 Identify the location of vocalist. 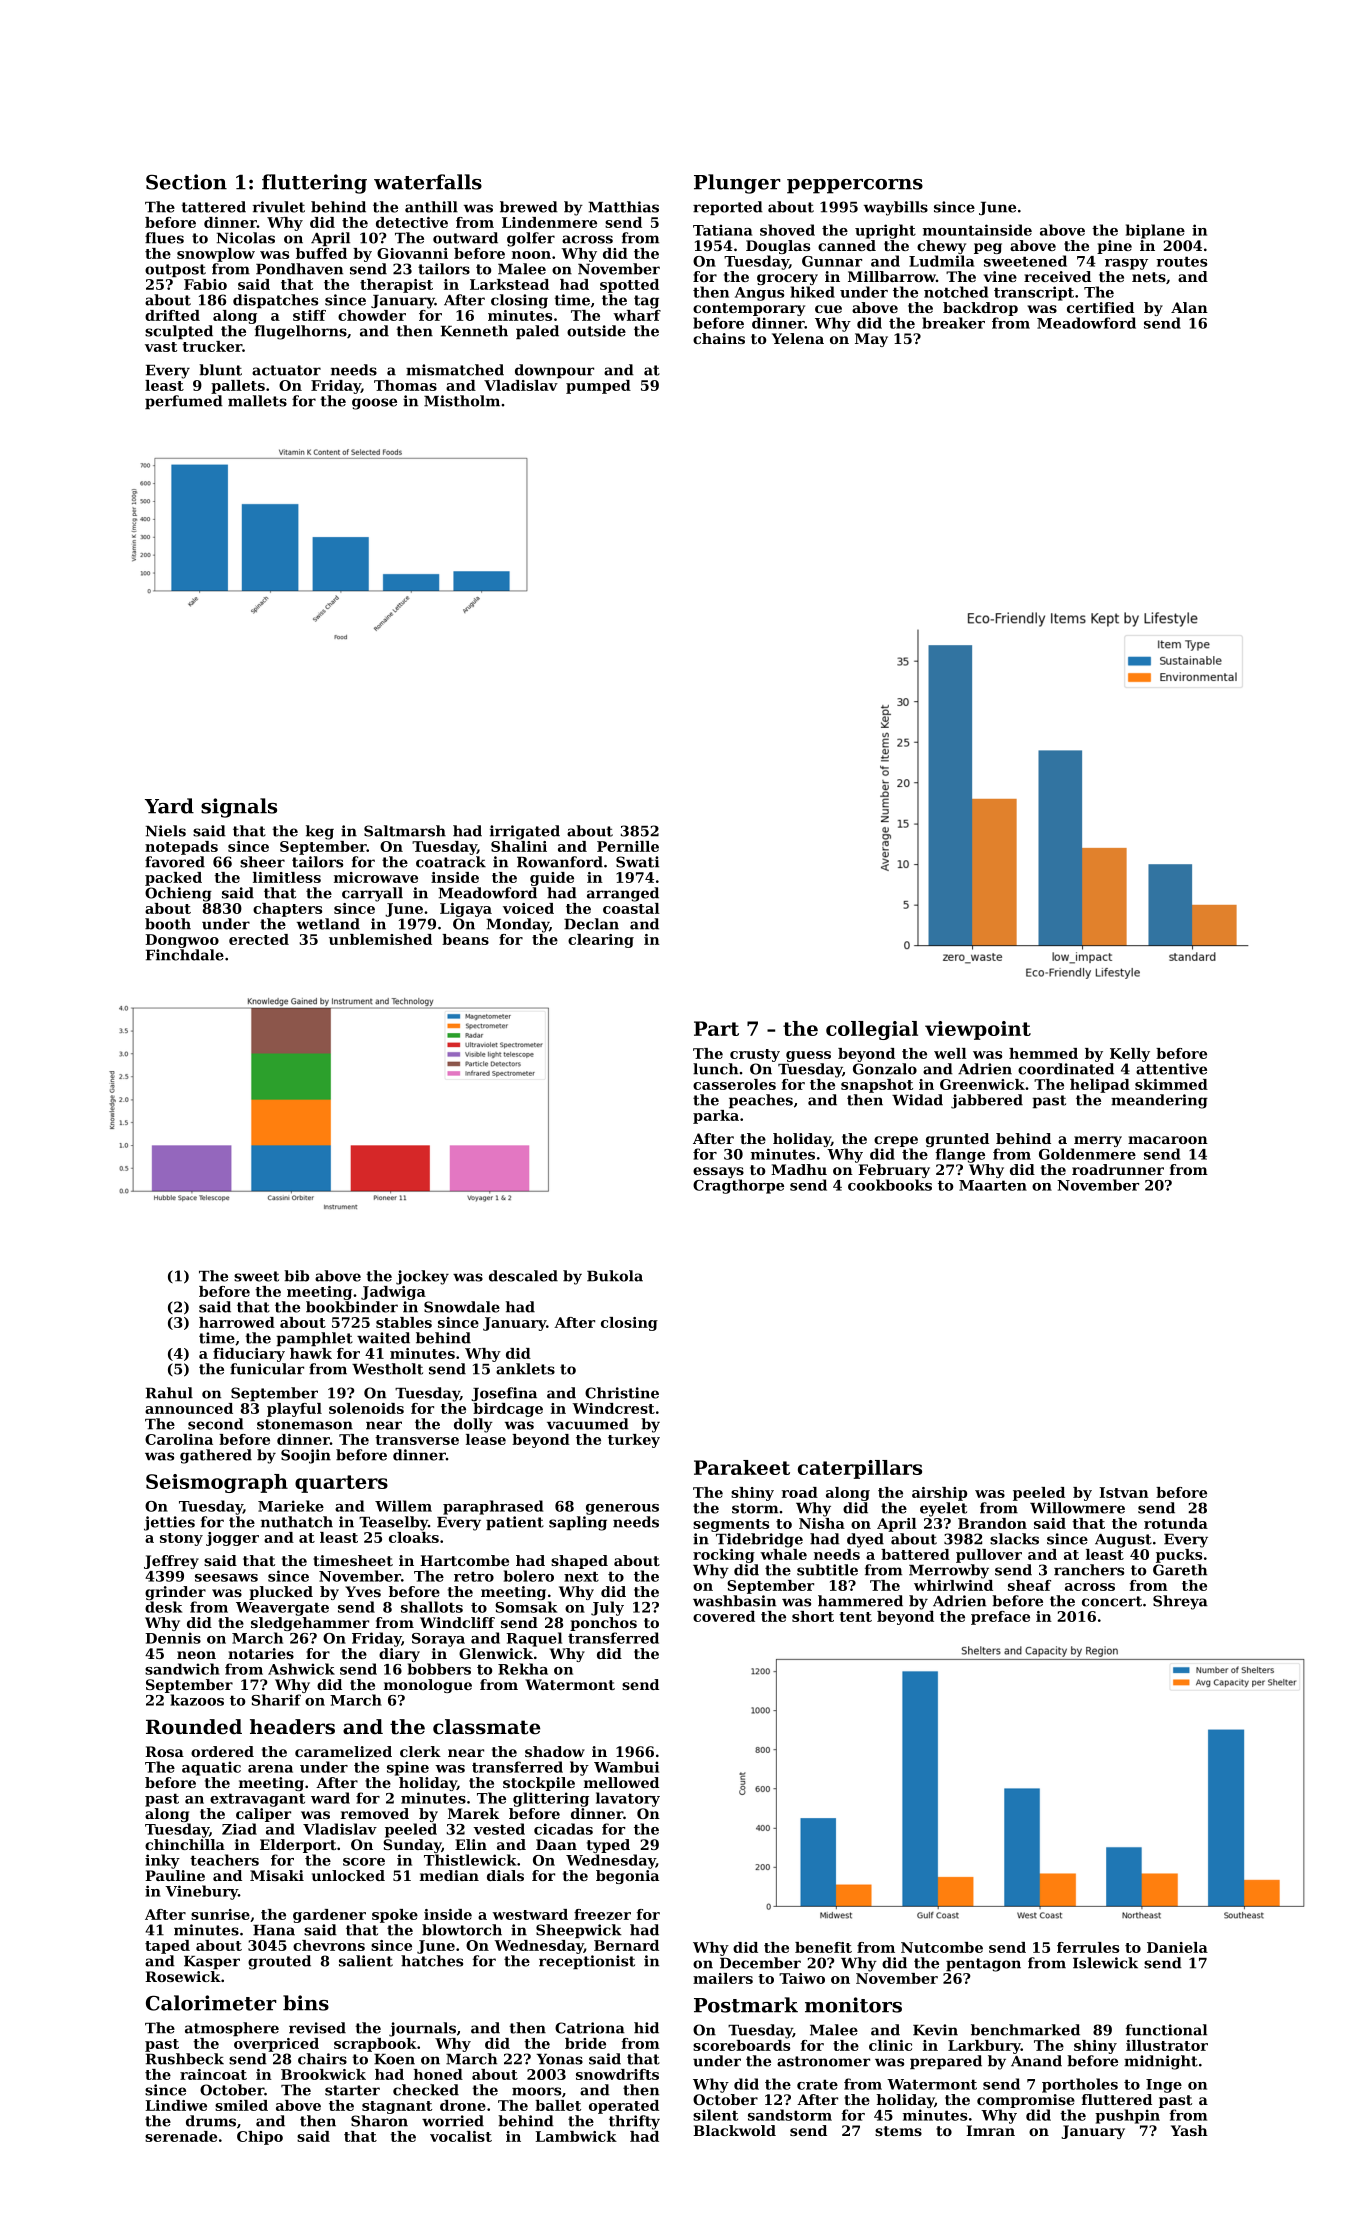
(461, 2136).
